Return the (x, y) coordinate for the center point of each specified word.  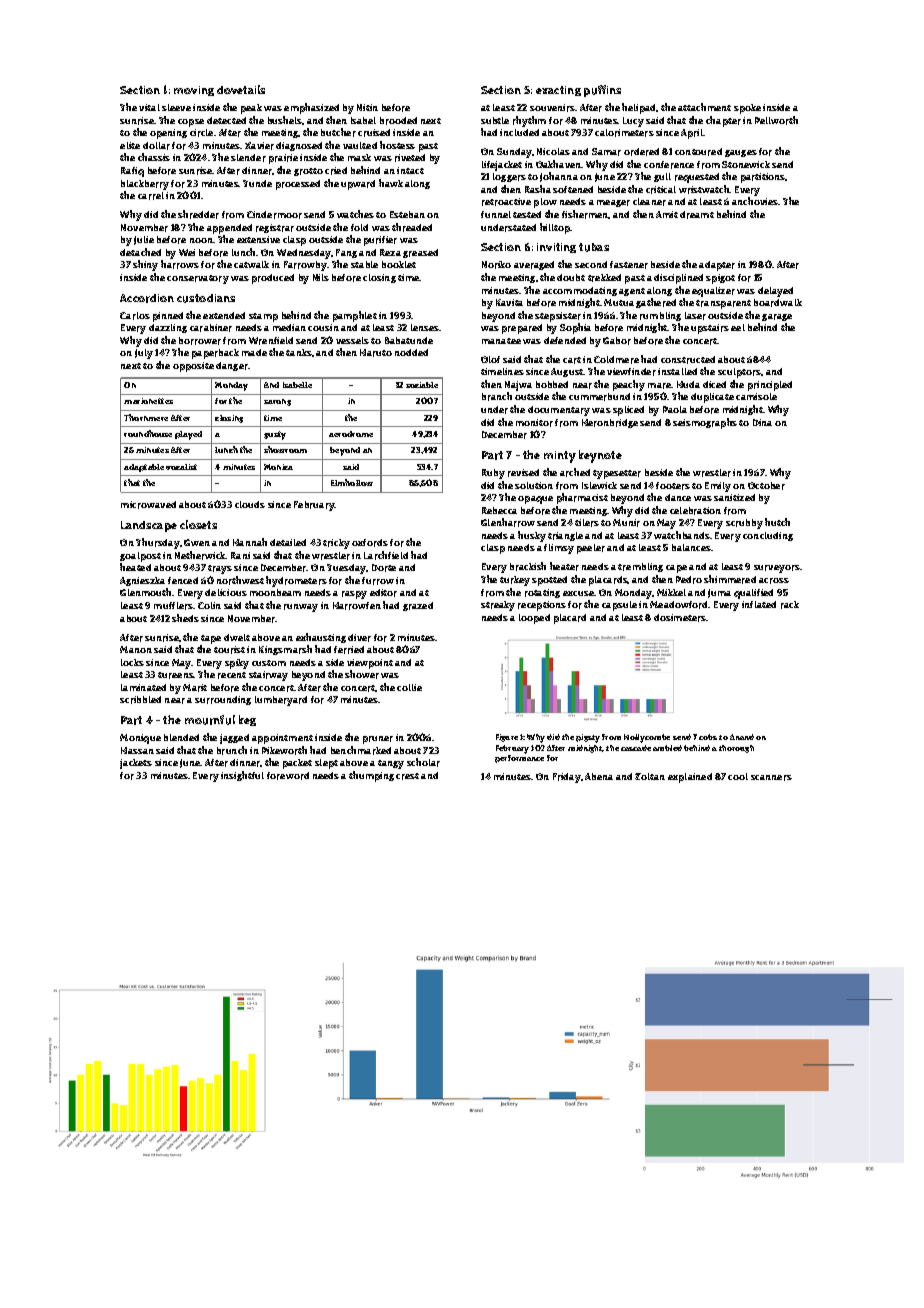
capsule (619, 606)
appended (229, 229)
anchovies (755, 201)
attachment (704, 107)
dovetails (241, 89)
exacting (558, 91)
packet (297, 764)
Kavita (509, 302)
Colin (209, 605)
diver (359, 638)
